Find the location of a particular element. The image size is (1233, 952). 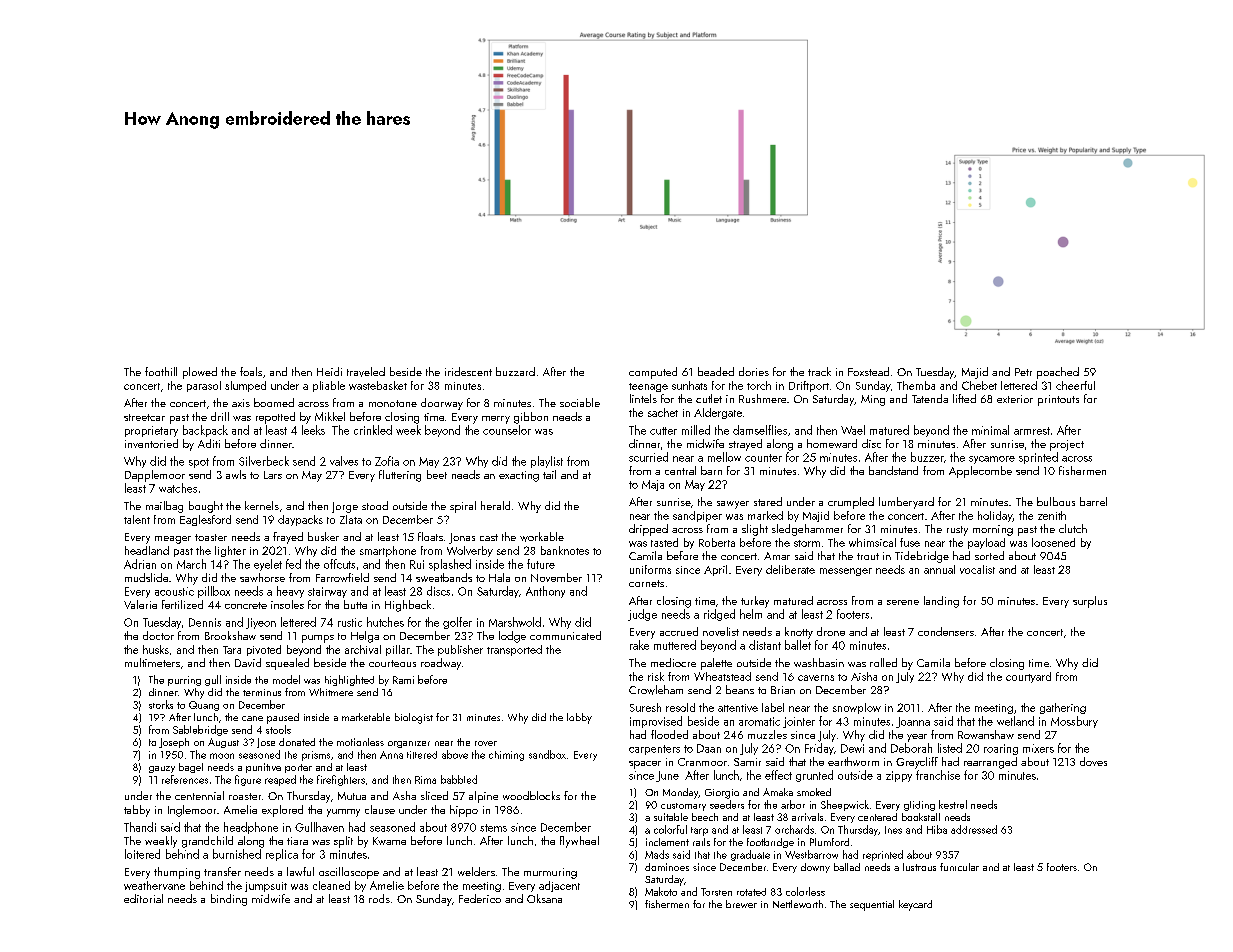

Dewi is located at coordinates (852, 748).
